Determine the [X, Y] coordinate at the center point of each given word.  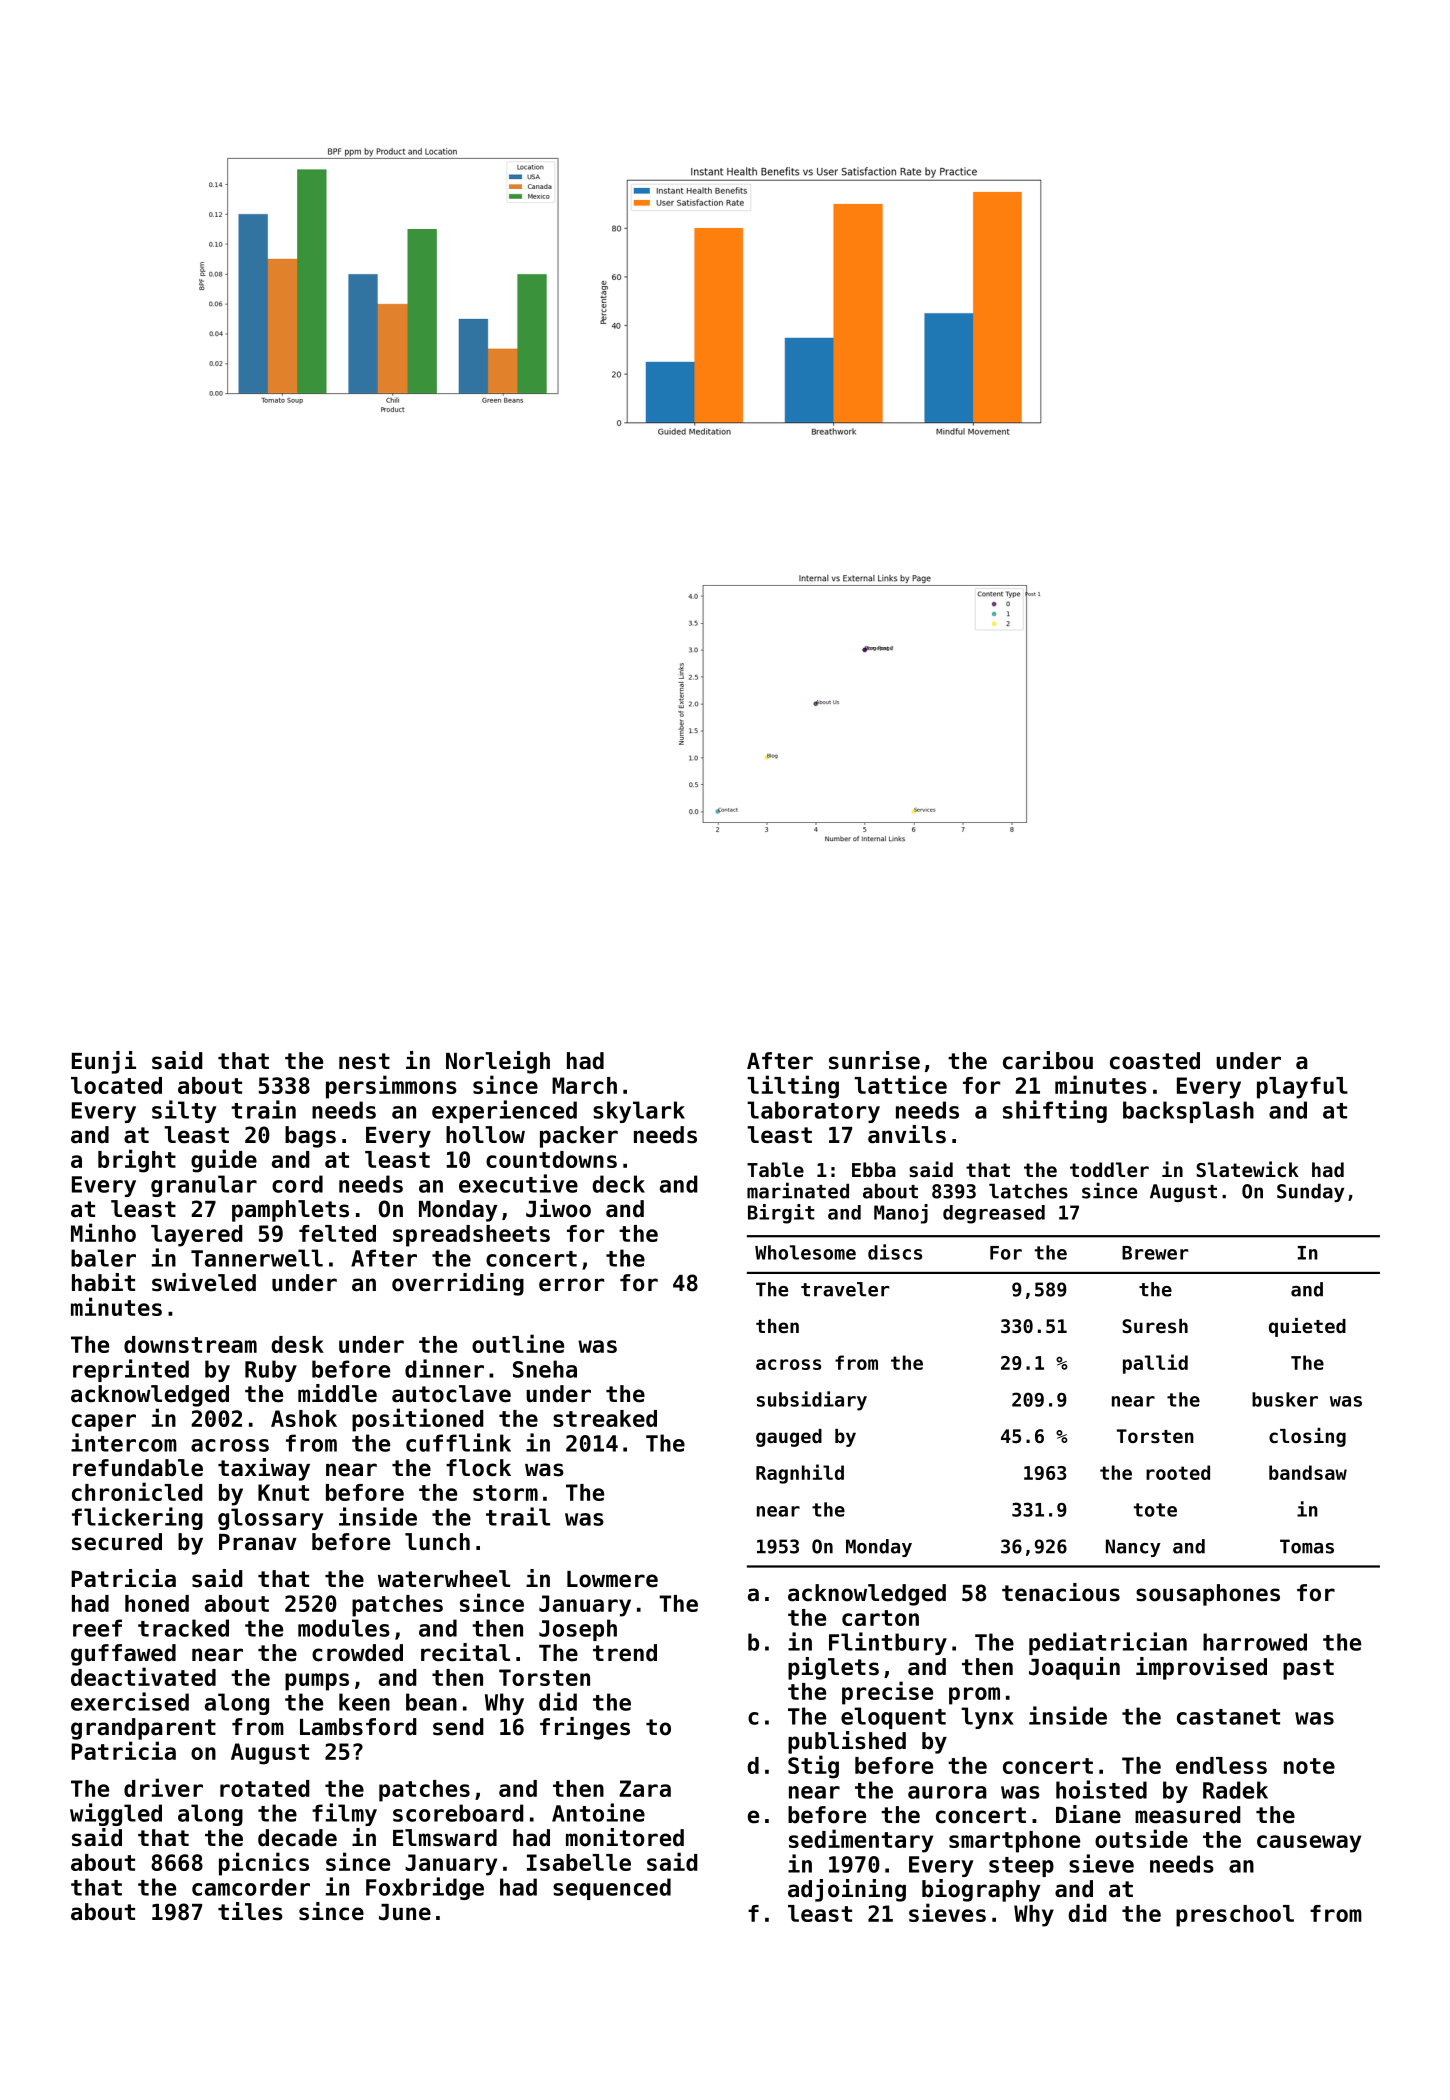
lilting [793, 1087]
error [571, 1285]
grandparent [143, 1729]
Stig [813, 1767]
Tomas [1307, 1546]
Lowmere [612, 1579]
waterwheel [444, 1579]
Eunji [104, 1062]
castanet [1228, 1717]
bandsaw [1308, 1472]
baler [103, 1258]
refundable [138, 1468]
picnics [264, 1864]
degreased [994, 1214]
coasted [1155, 1061]
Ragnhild [800, 1474]
